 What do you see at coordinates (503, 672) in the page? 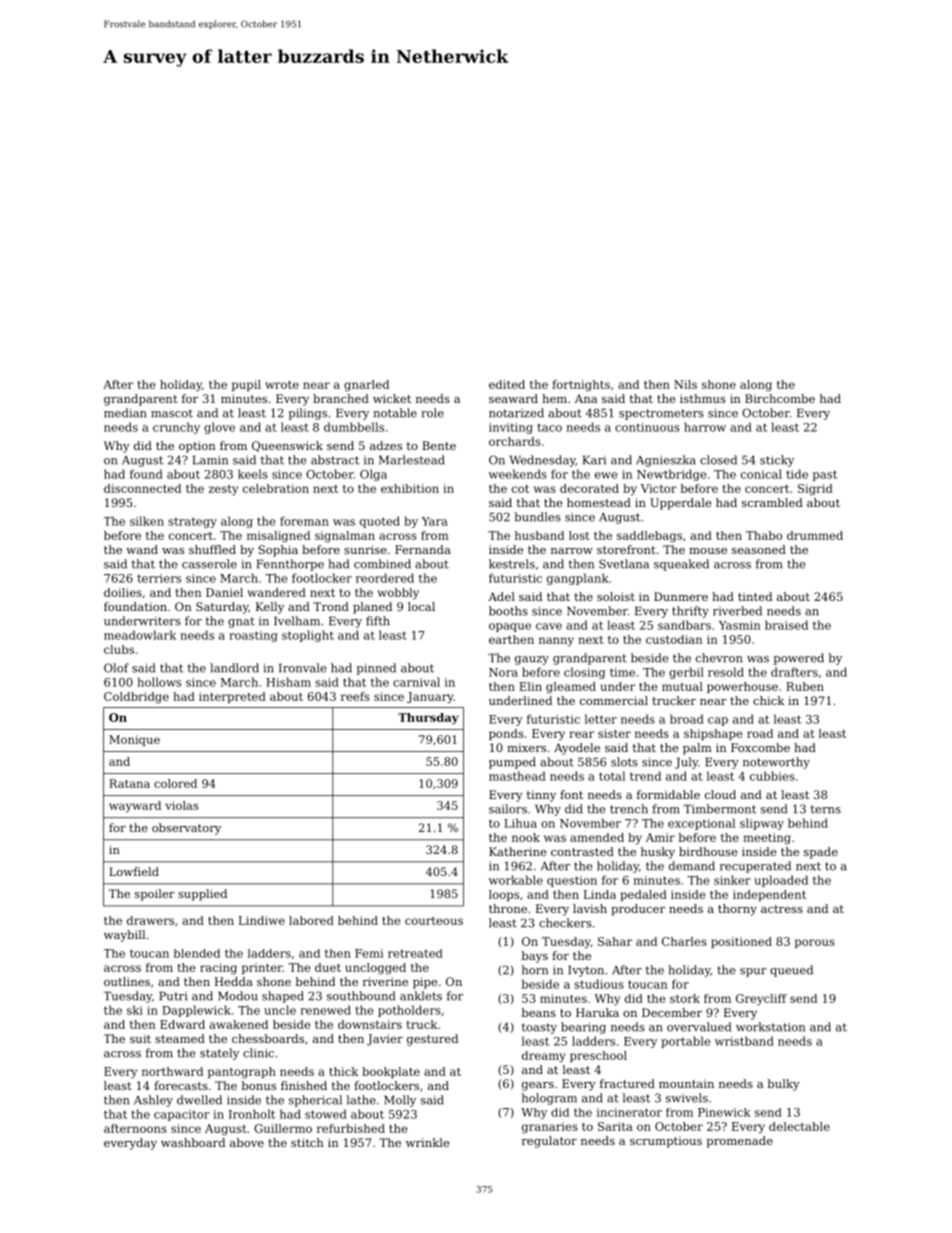
I see `Nora` at bounding box center [503, 672].
